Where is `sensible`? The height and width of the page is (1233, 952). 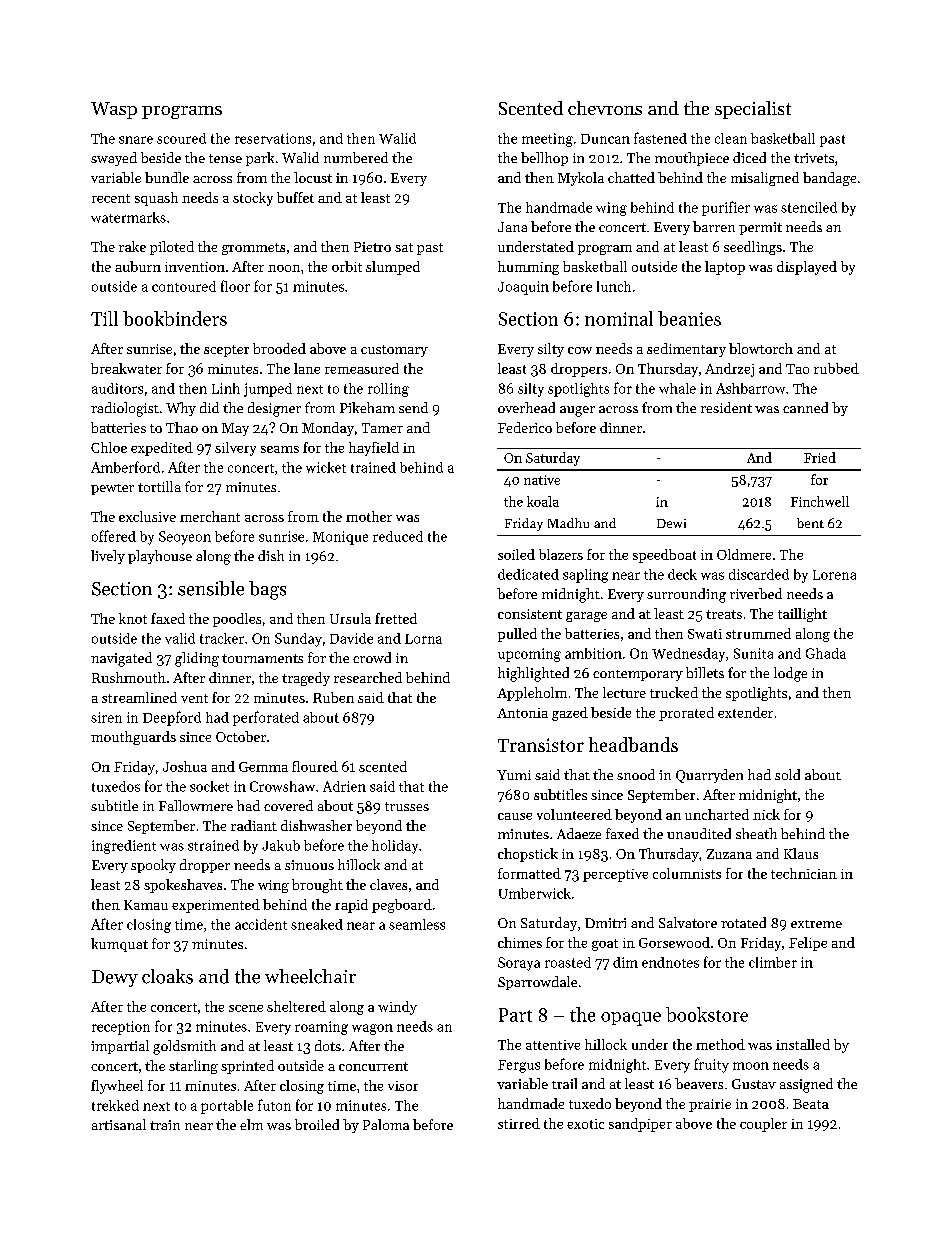 sensible is located at coordinates (211, 588).
